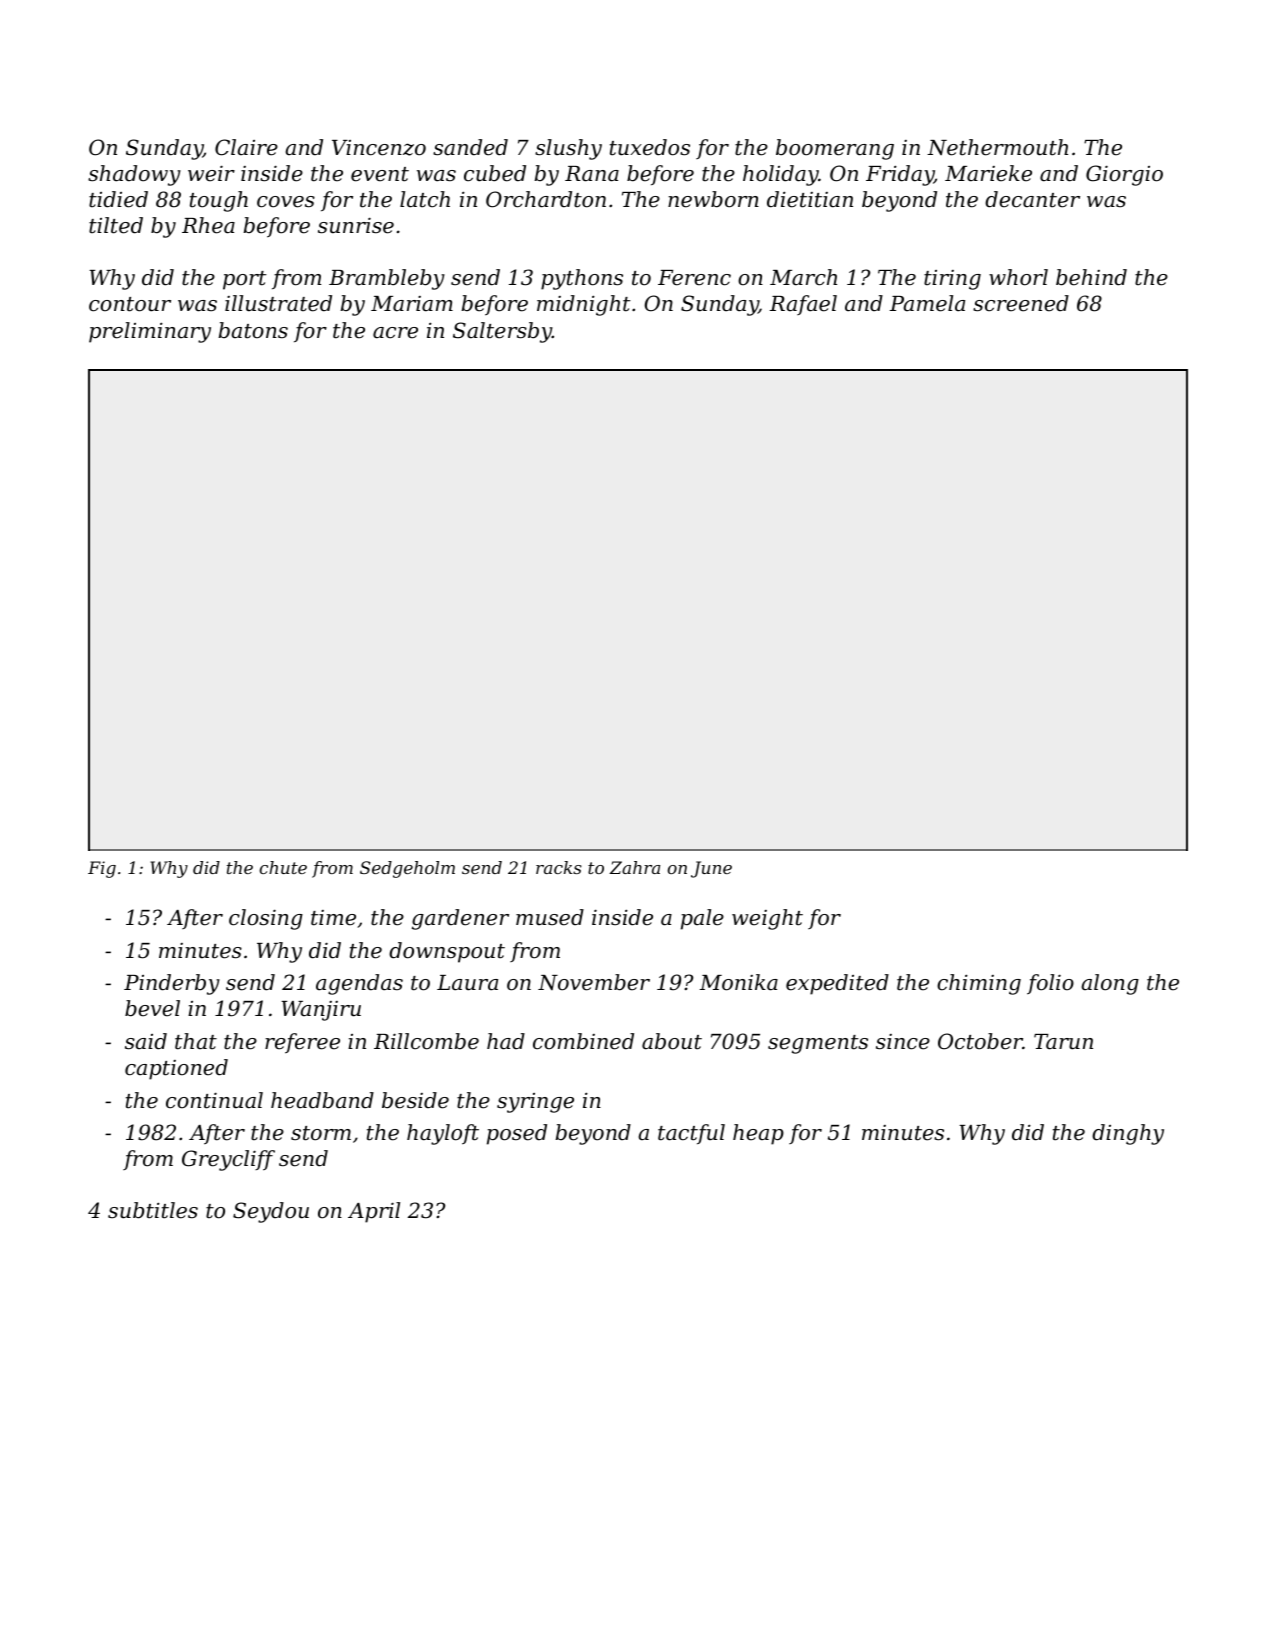  I want to click on Zahra, so click(634, 867).
